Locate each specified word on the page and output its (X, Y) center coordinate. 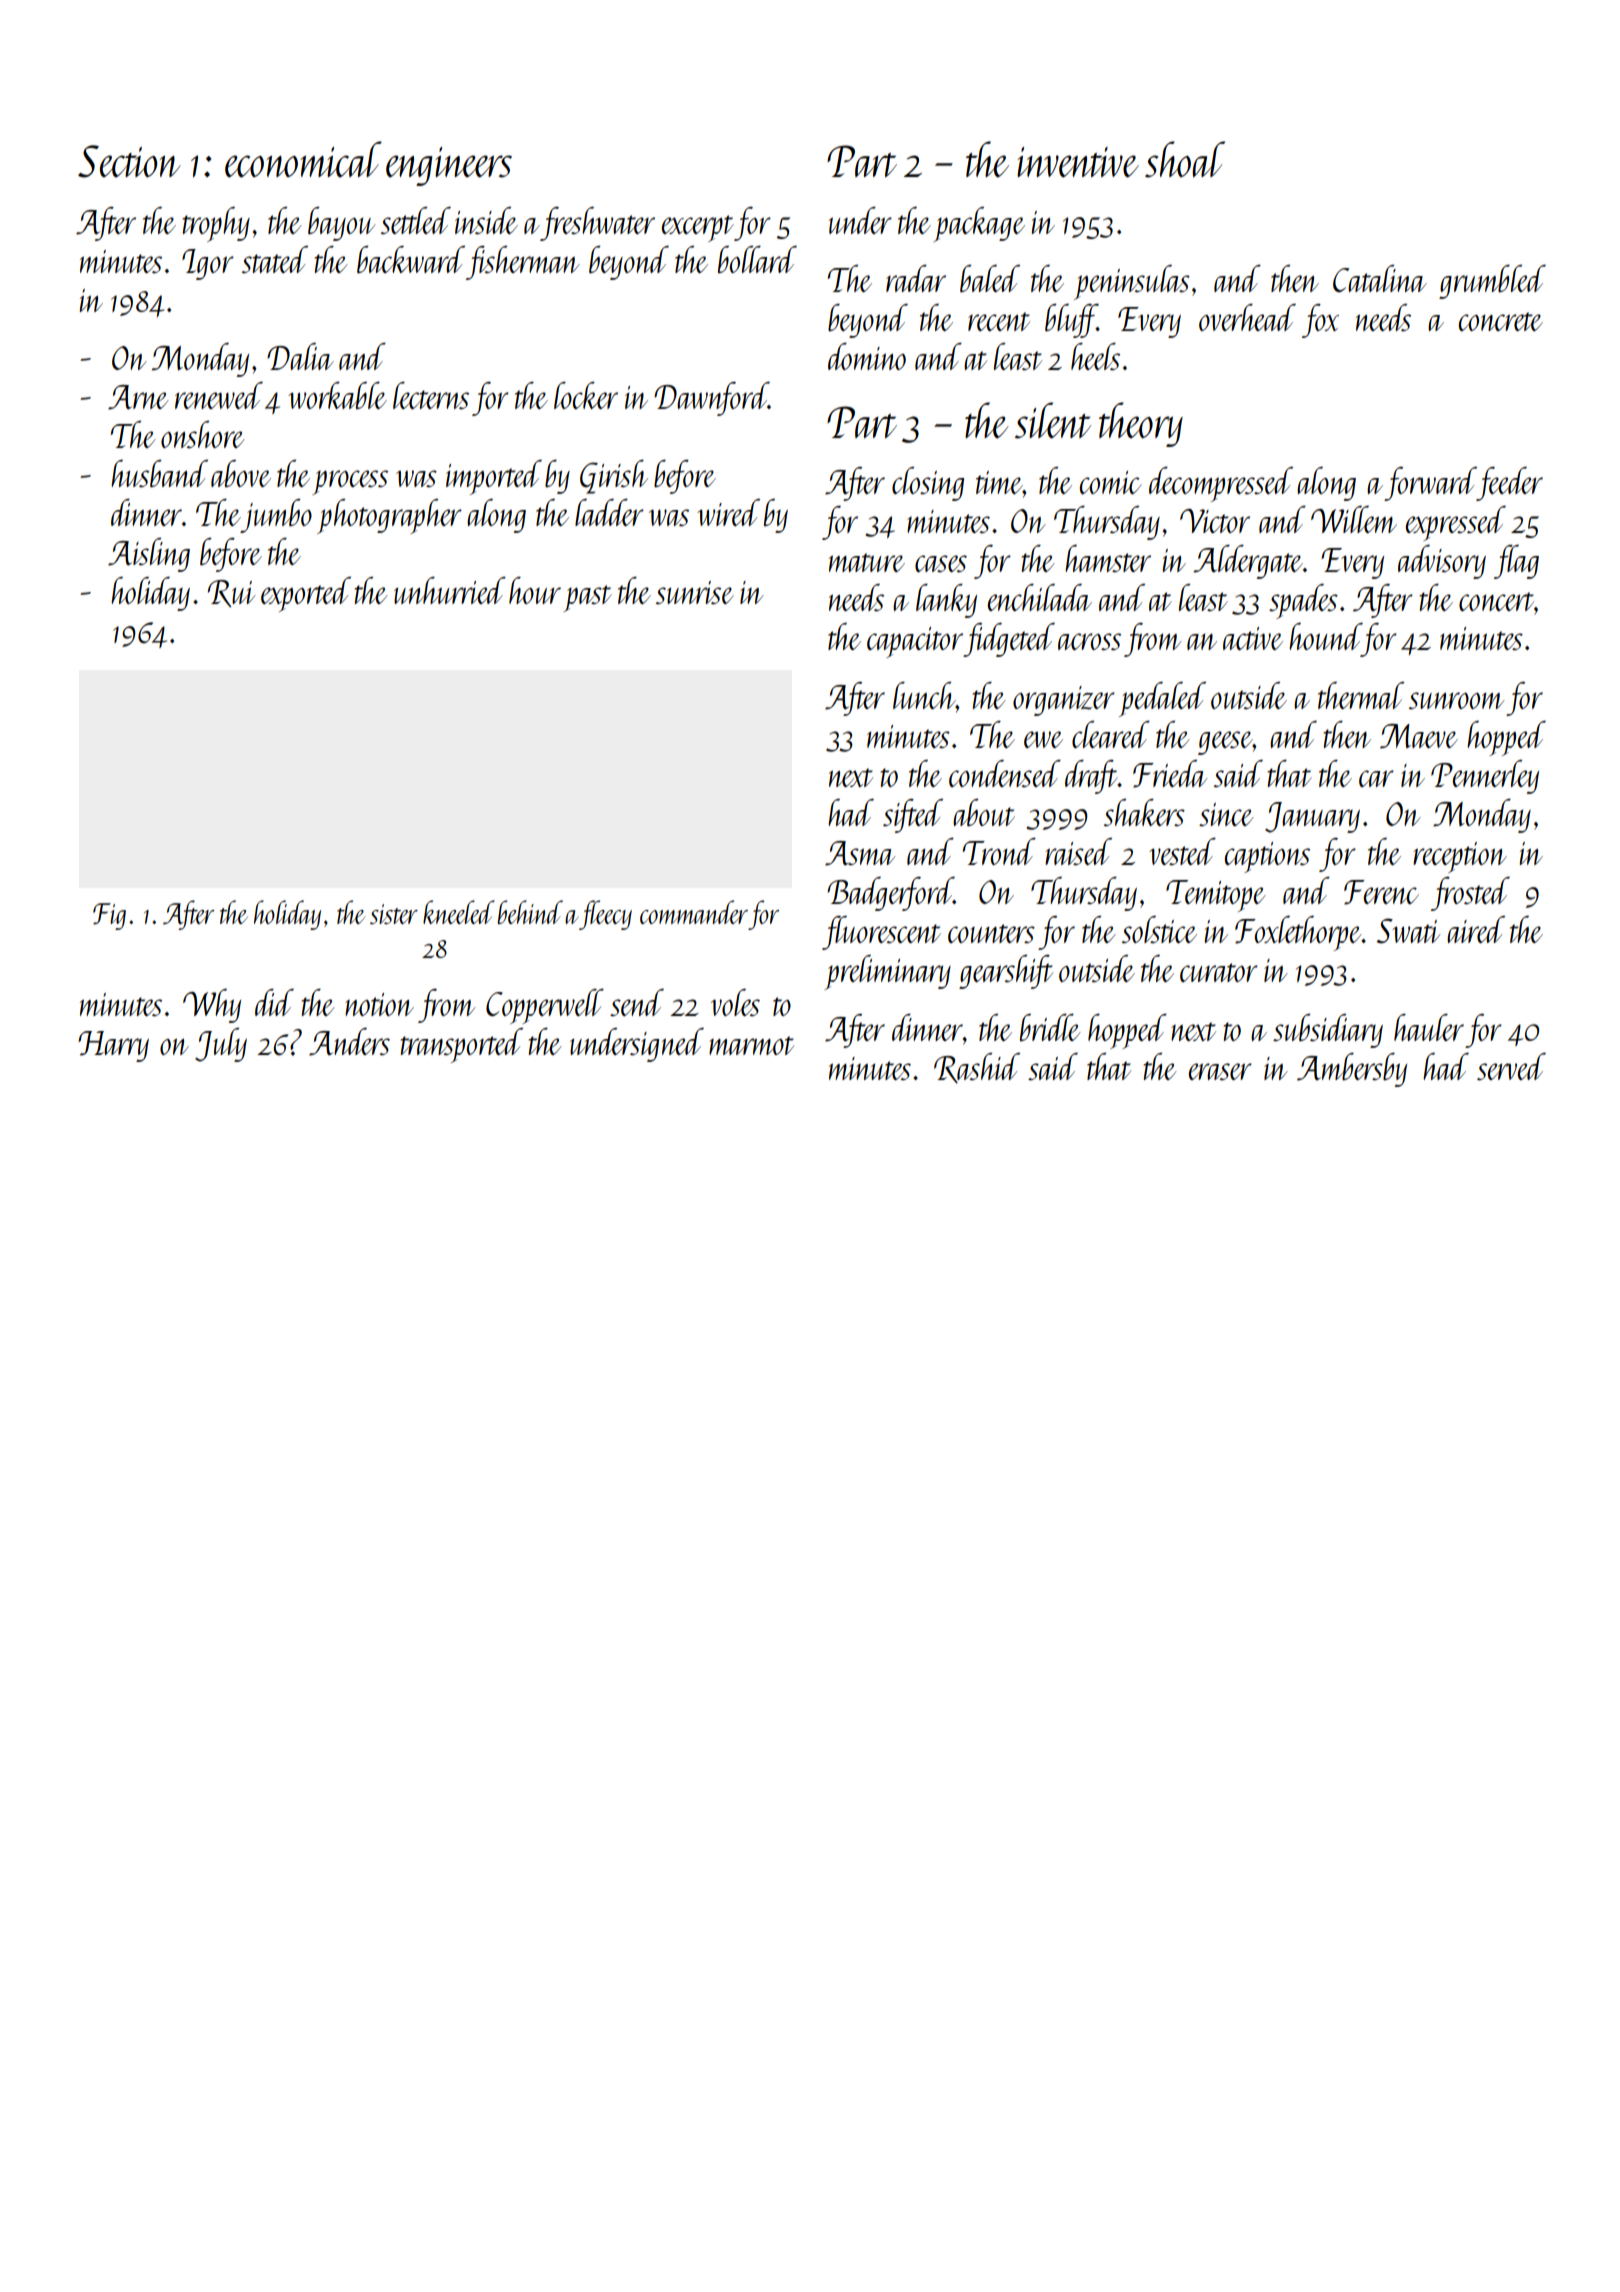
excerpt (698, 228)
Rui (231, 594)
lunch (924, 695)
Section (129, 161)
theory (1141, 424)
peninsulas (1132, 282)
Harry (113, 1046)
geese (1225, 743)
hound (1325, 636)
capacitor (915, 642)
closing (928, 484)
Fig (109, 916)
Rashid (977, 1068)
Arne (138, 397)
